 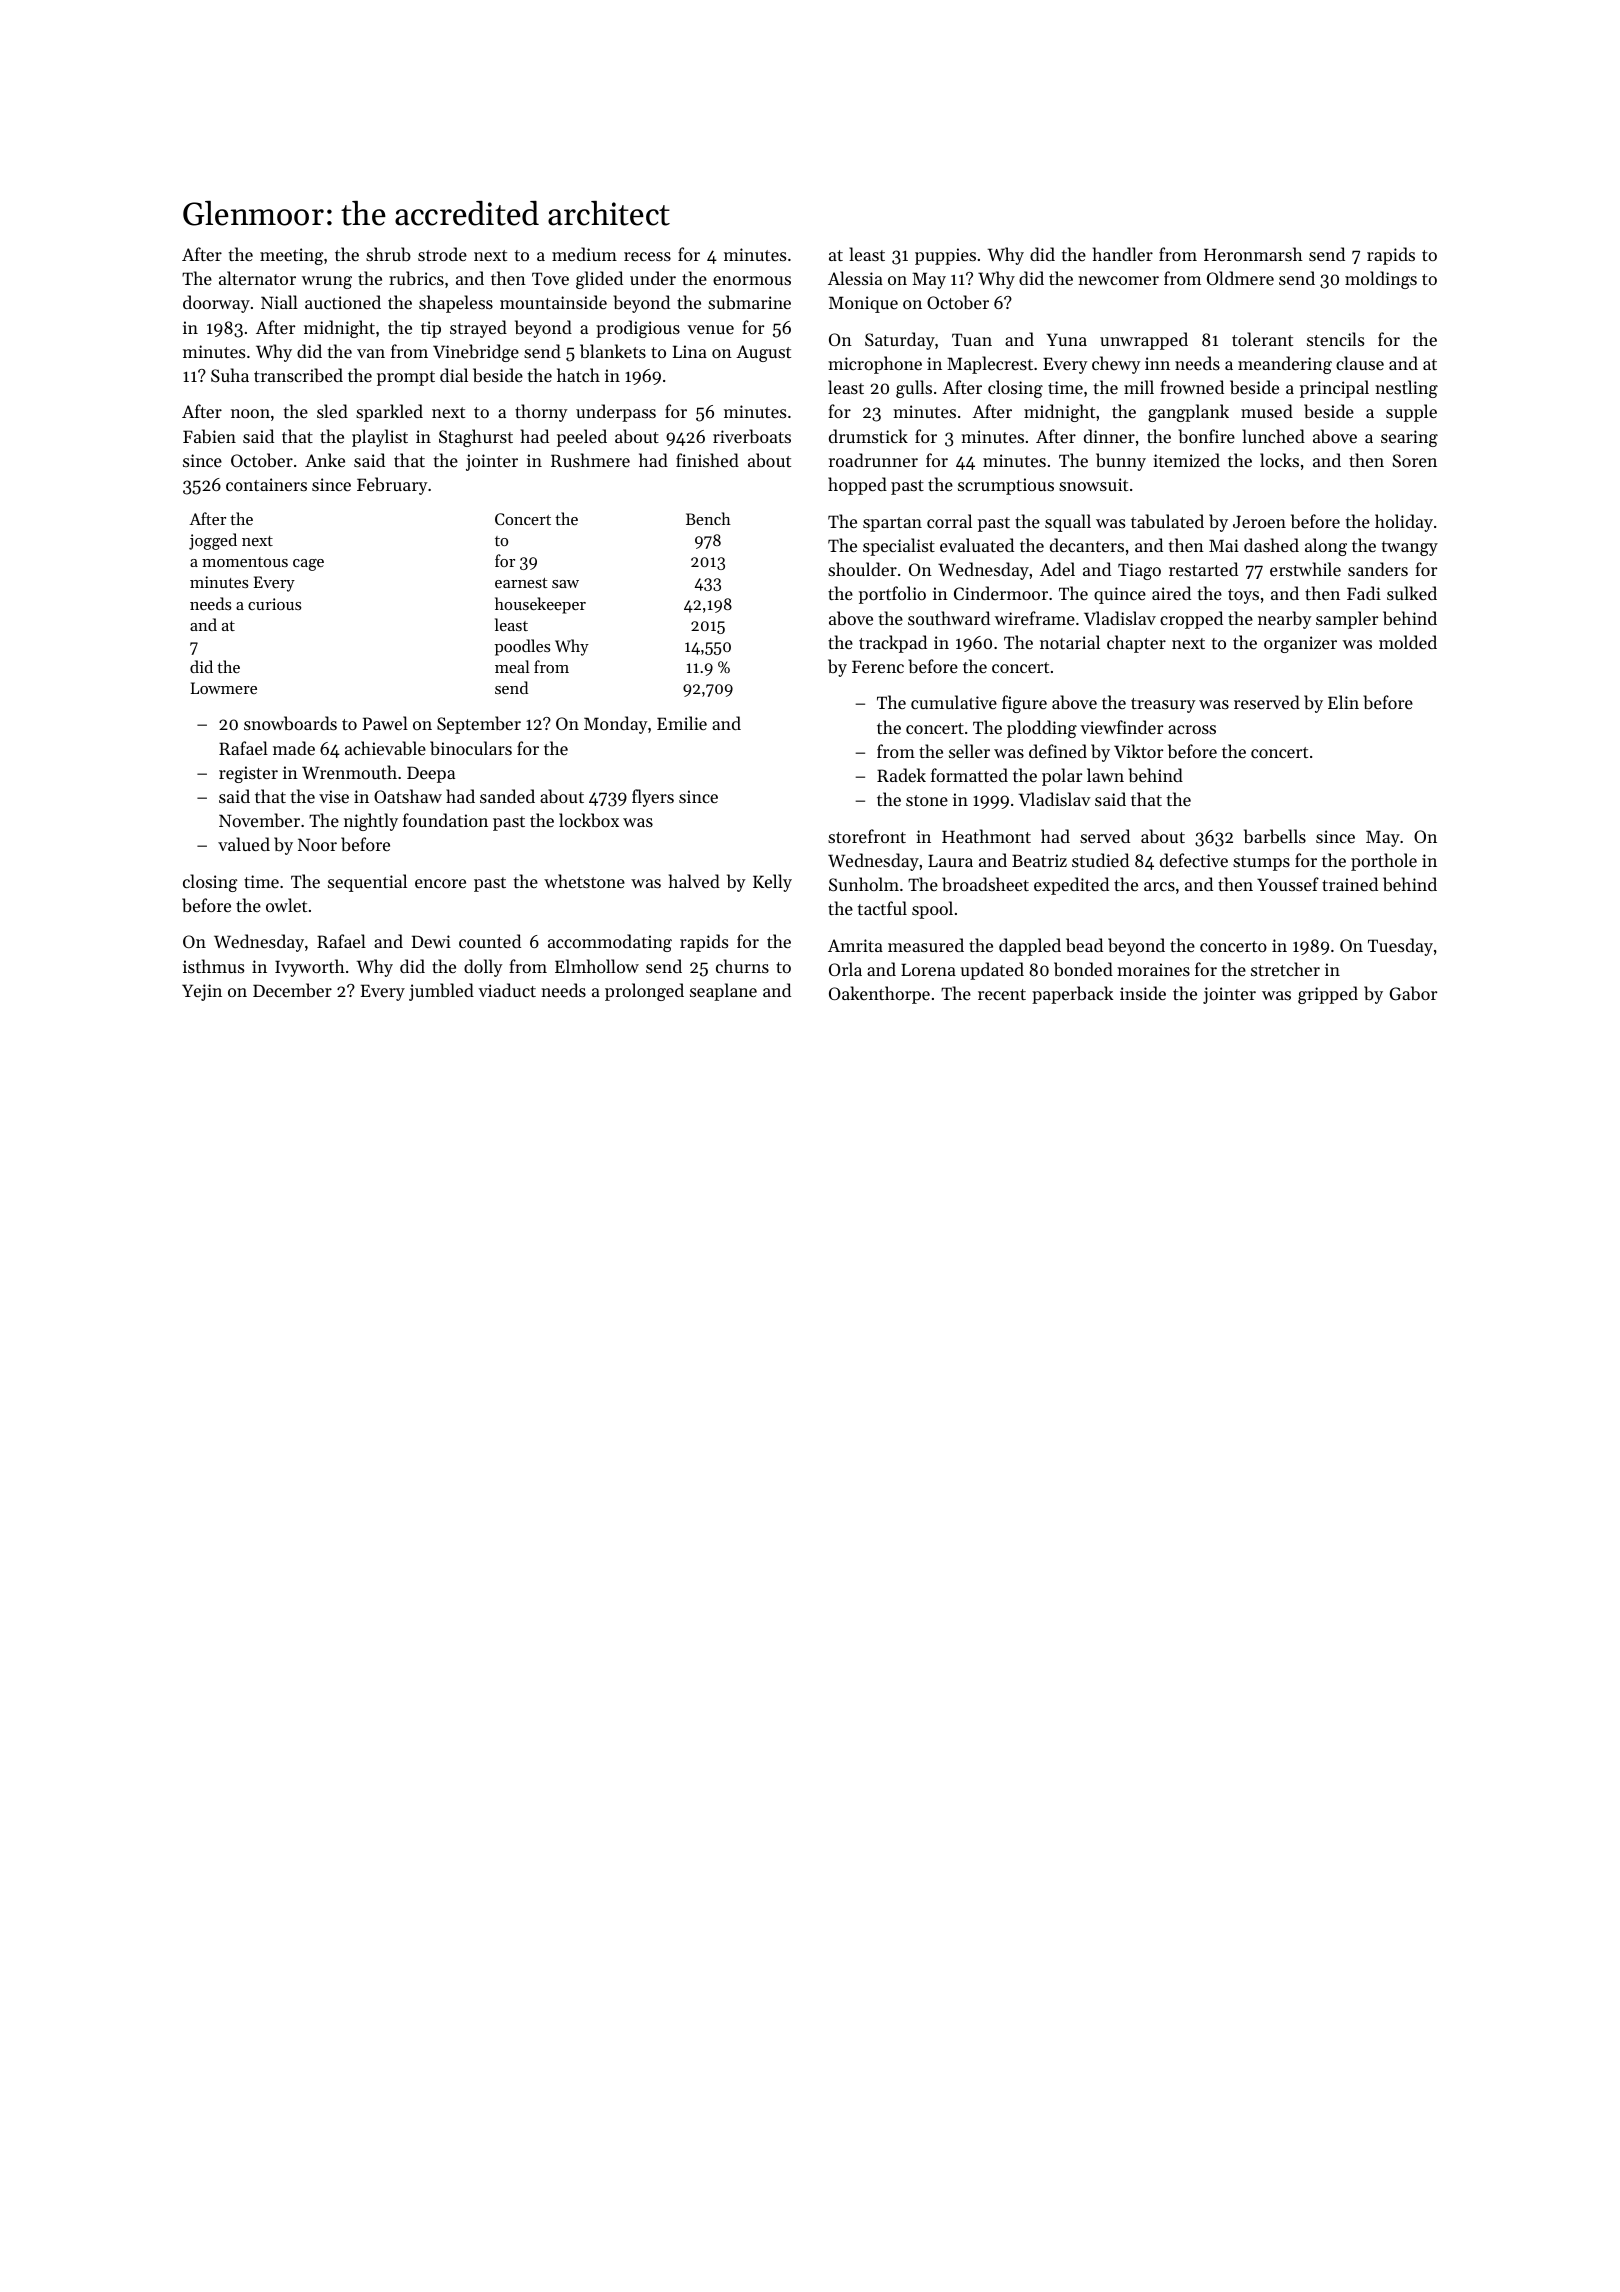 I want to click on Alessia, so click(x=855, y=278).
